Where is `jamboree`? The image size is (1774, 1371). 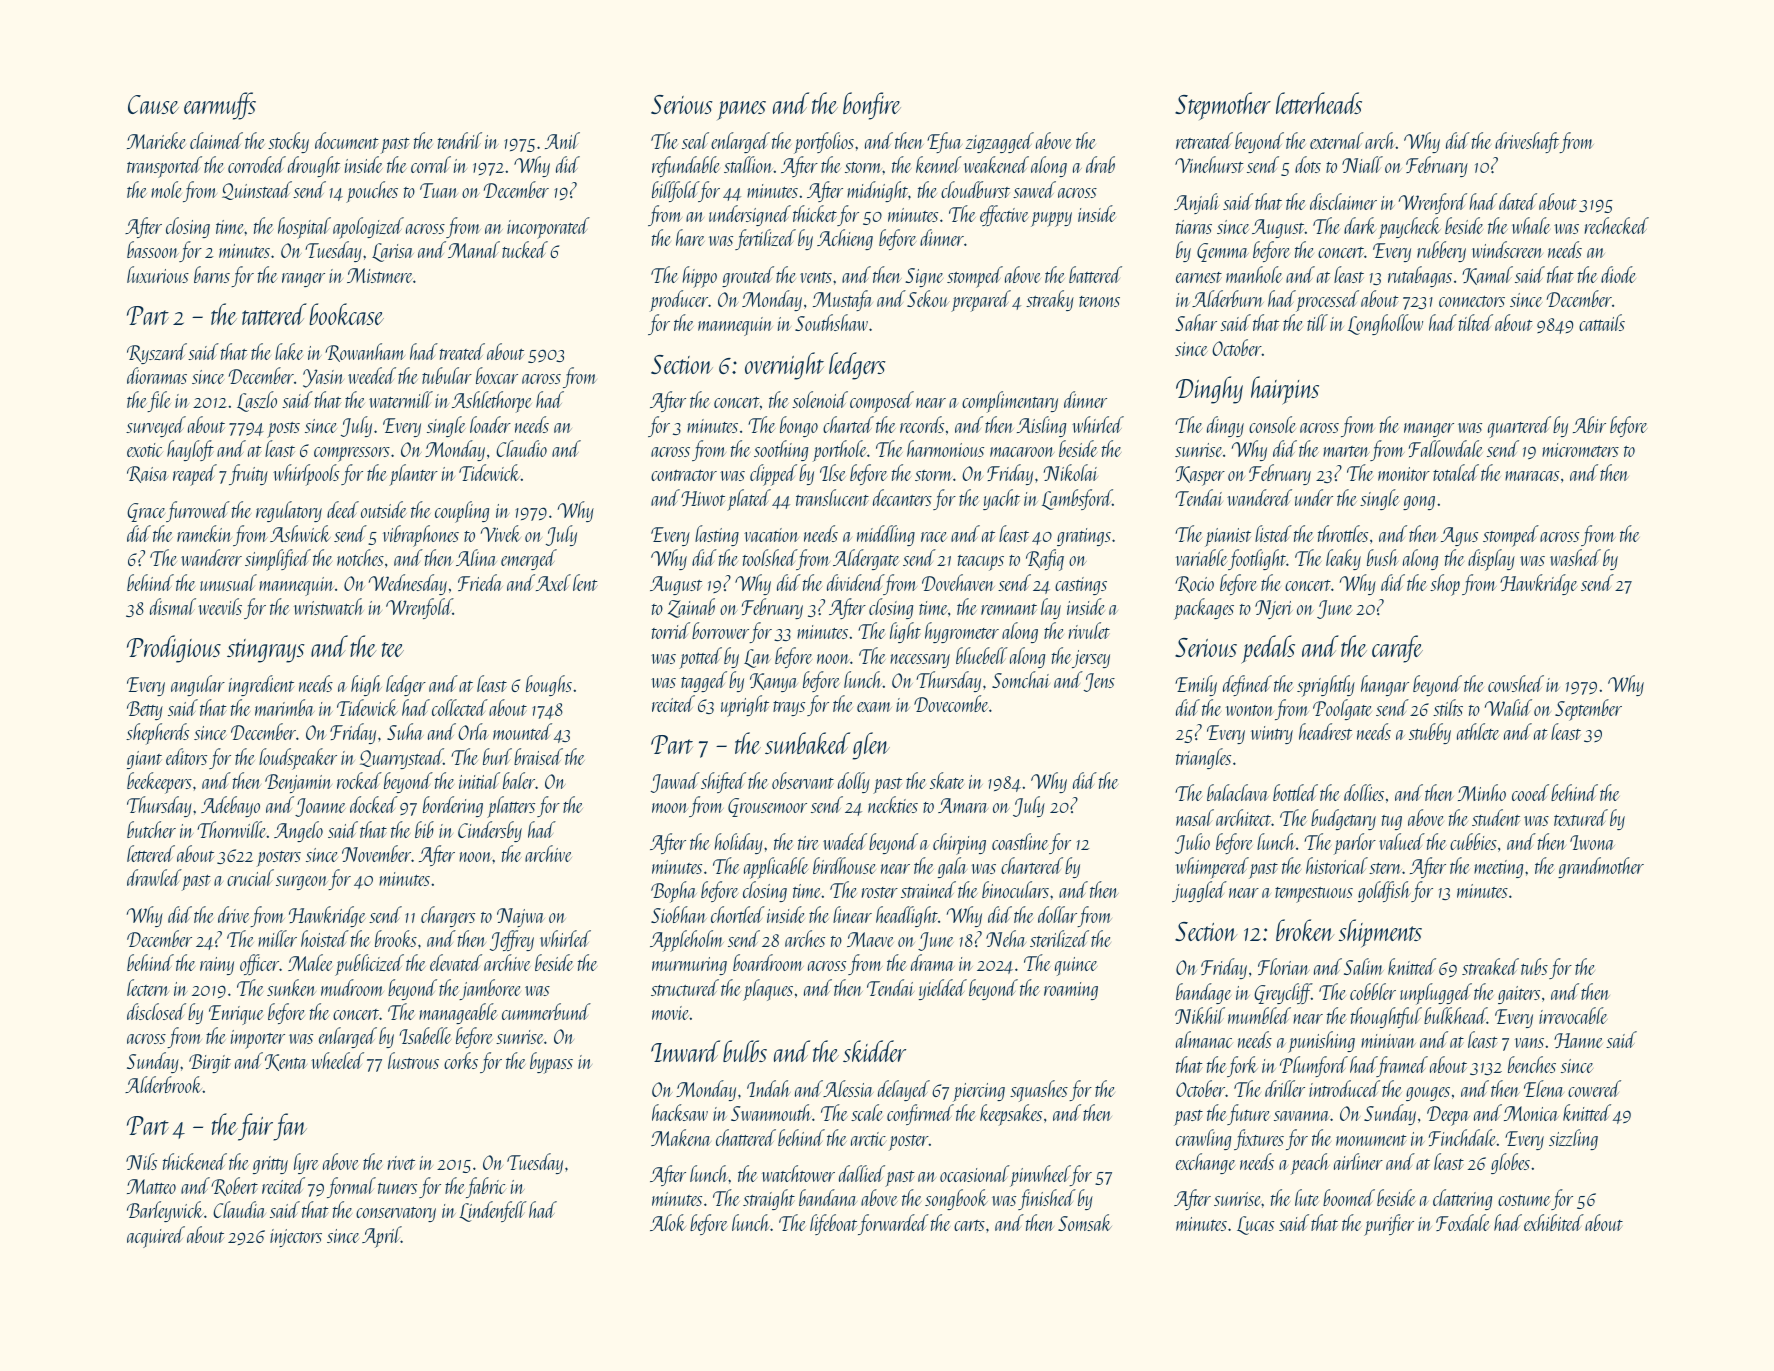 jamboree is located at coordinates (490, 989).
